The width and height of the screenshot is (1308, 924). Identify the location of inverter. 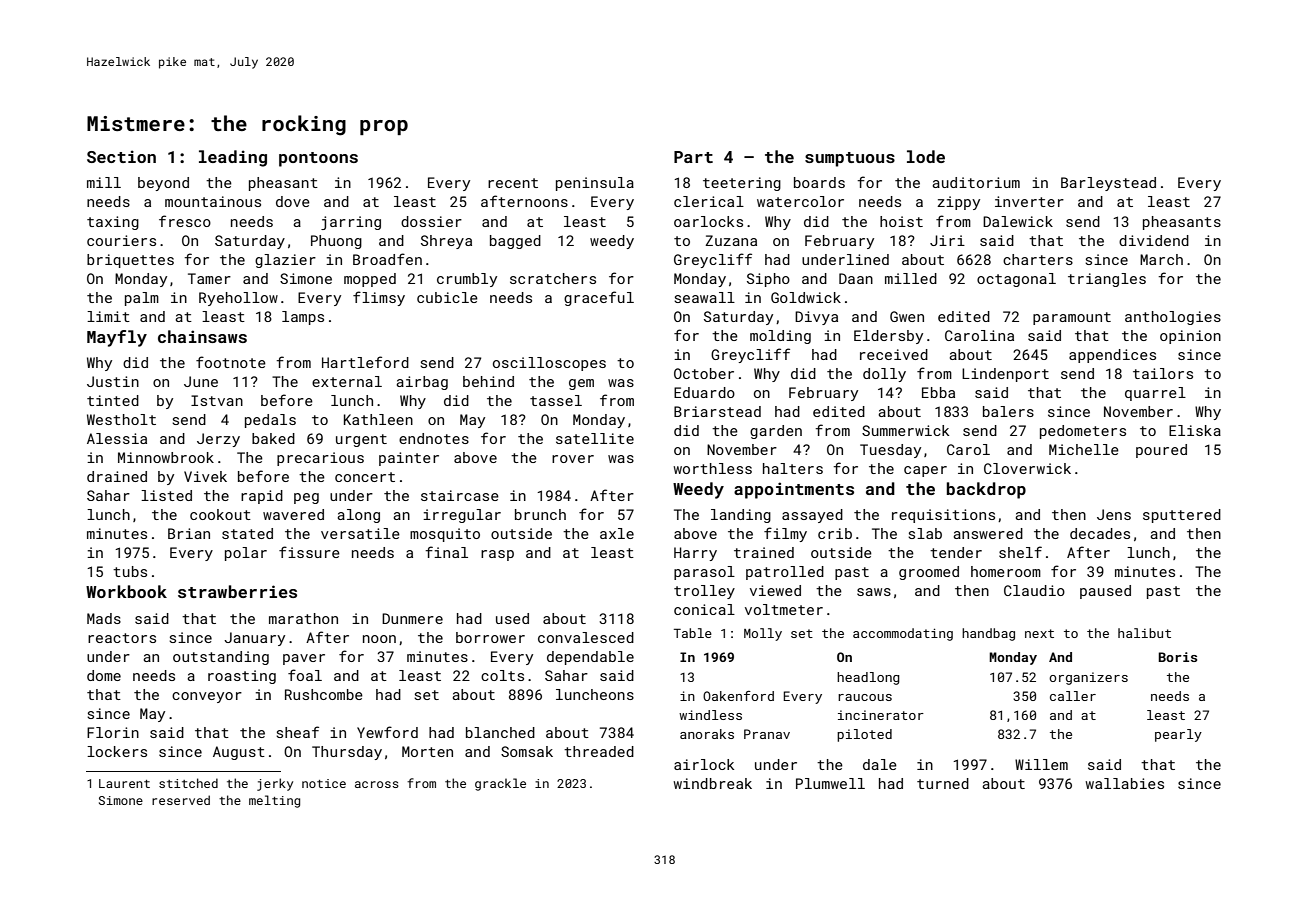
(1029, 201).
